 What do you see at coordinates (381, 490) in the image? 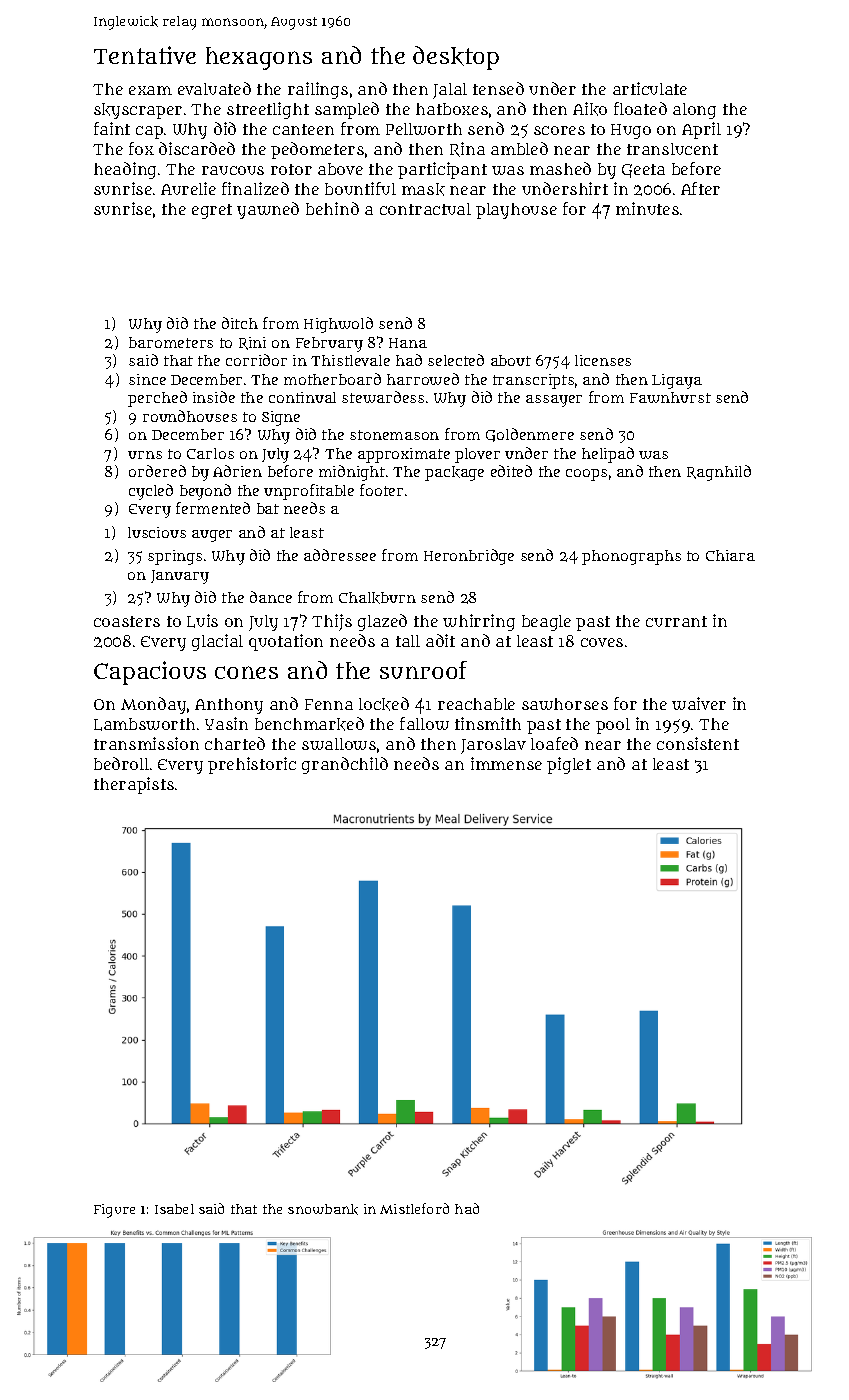
I see `footer` at bounding box center [381, 490].
